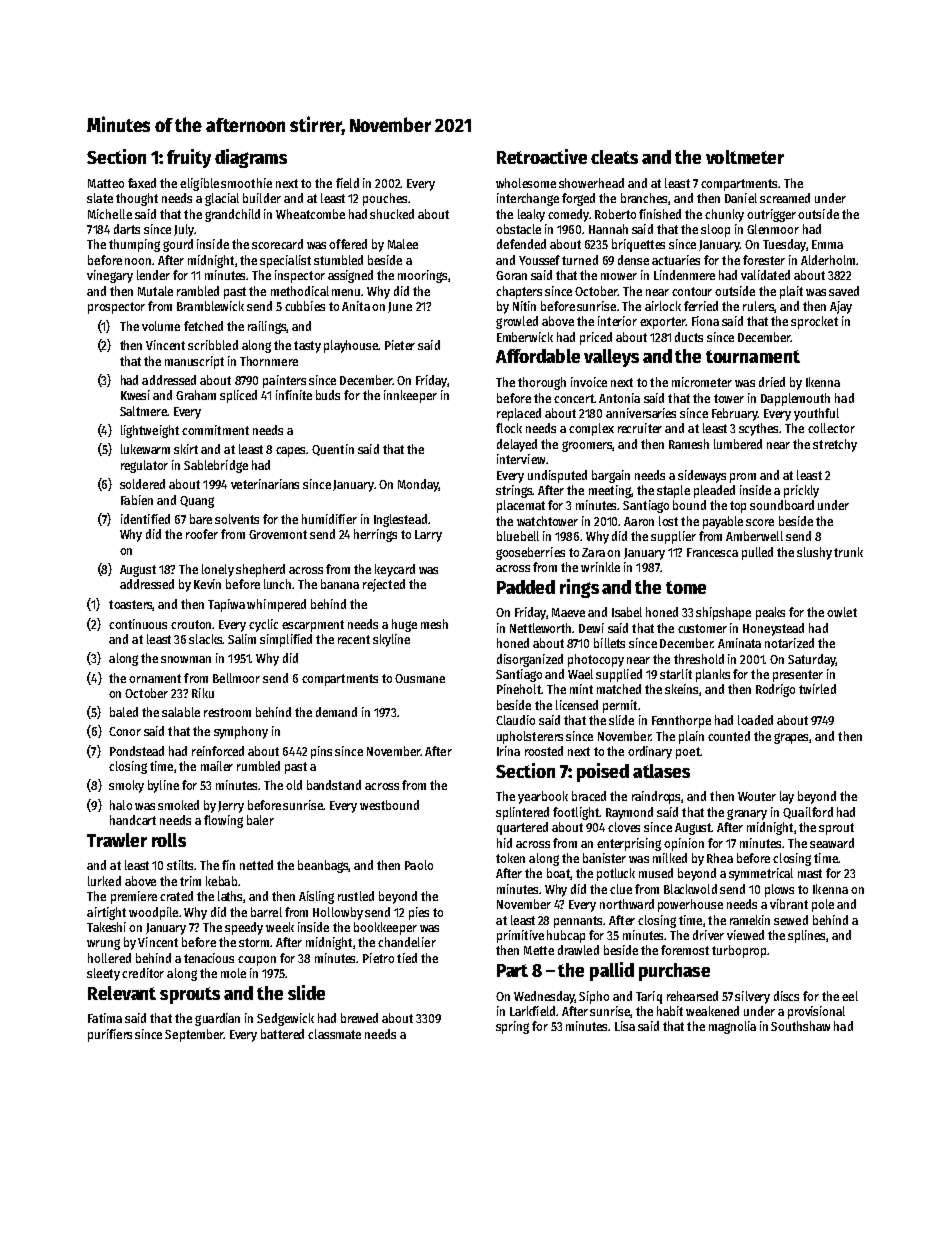 Image resolution: width=952 pixels, height=1233 pixels. Describe the element at coordinates (530, 553) in the document. I see `gooseberries` at that location.
